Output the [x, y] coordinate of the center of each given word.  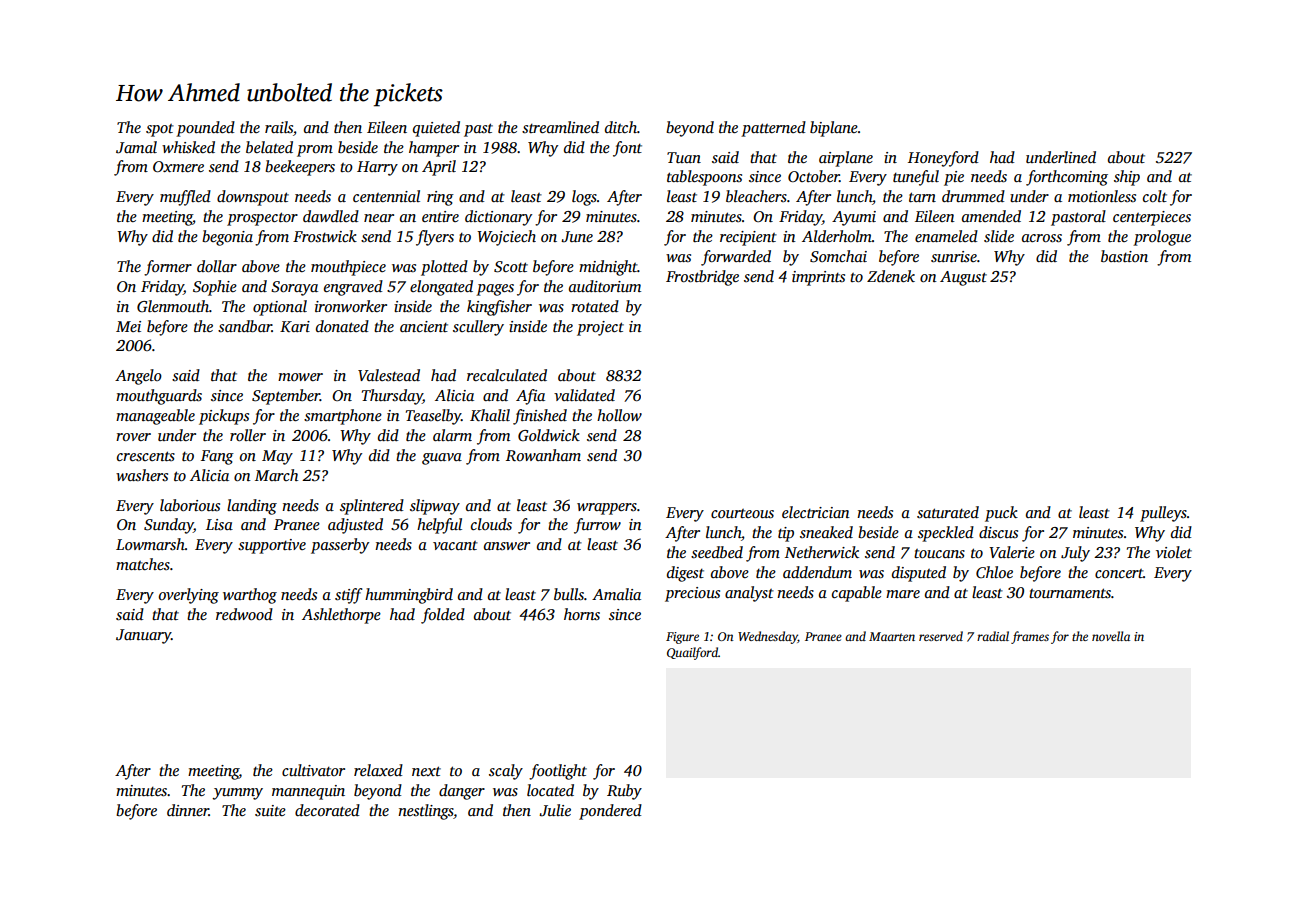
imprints [818, 278]
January [143, 636]
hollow [619, 415]
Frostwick [325, 236]
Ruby [624, 792]
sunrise [954, 257]
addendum [817, 572]
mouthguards [159, 397]
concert [1119, 573]
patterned [773, 129]
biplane [834, 129]
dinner [188, 810]
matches [143, 564]
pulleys [1163, 514]
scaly [506, 772]
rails [279, 127]
